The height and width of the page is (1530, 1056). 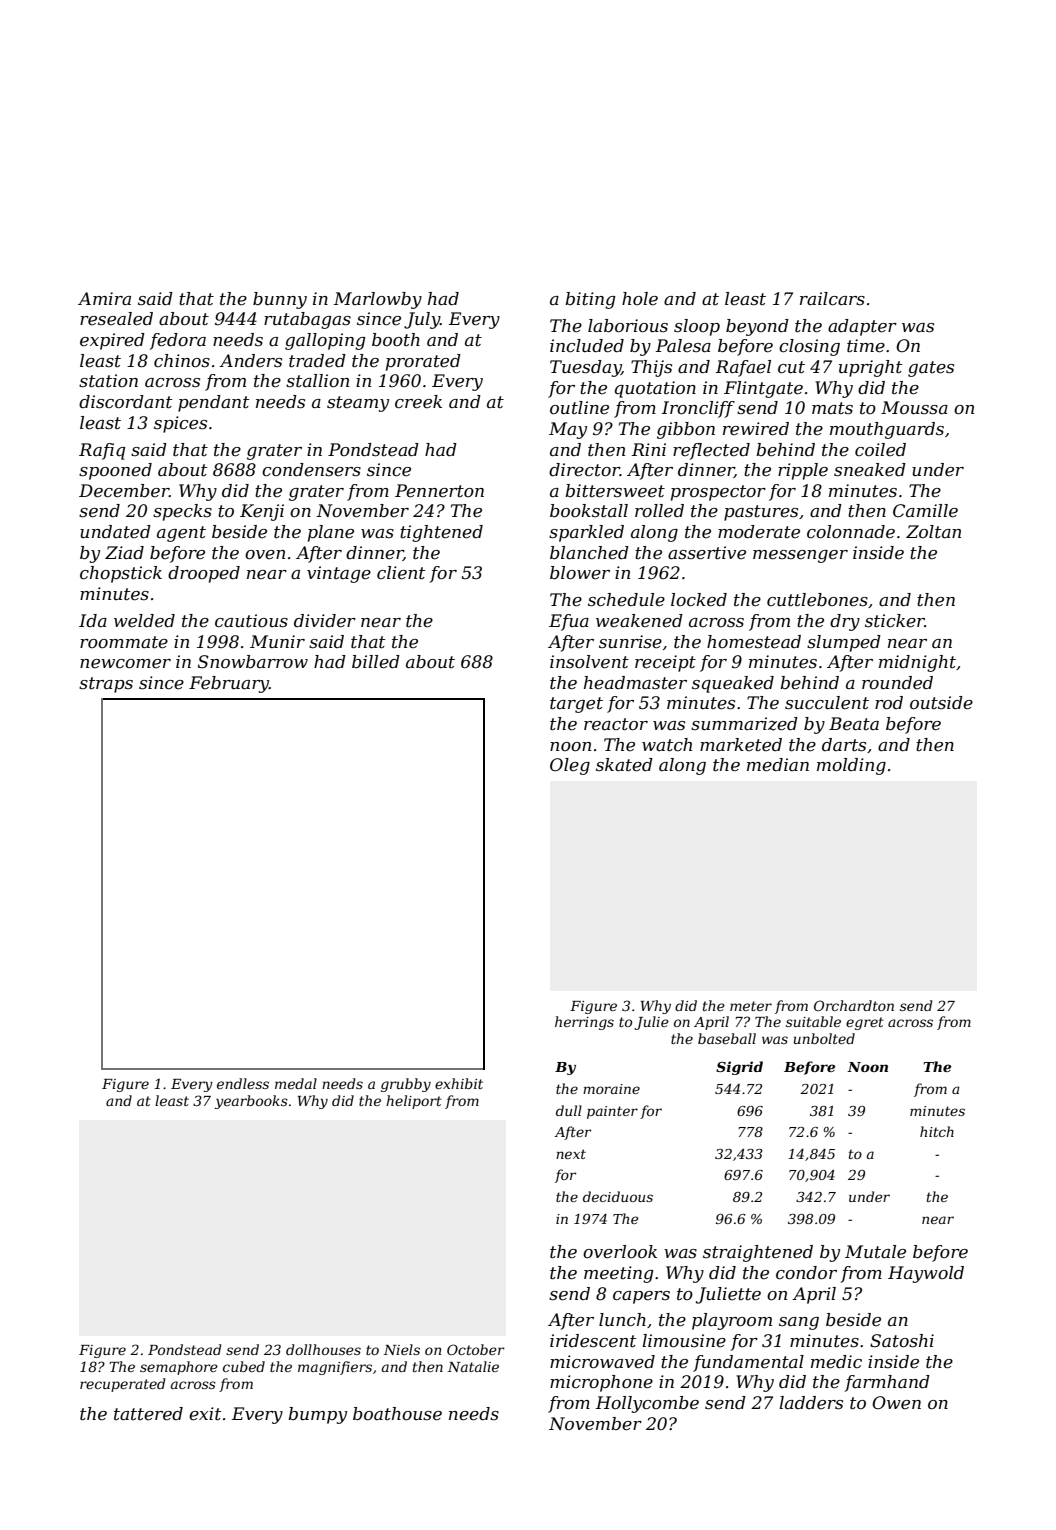 I want to click on Owen, so click(x=896, y=1402).
